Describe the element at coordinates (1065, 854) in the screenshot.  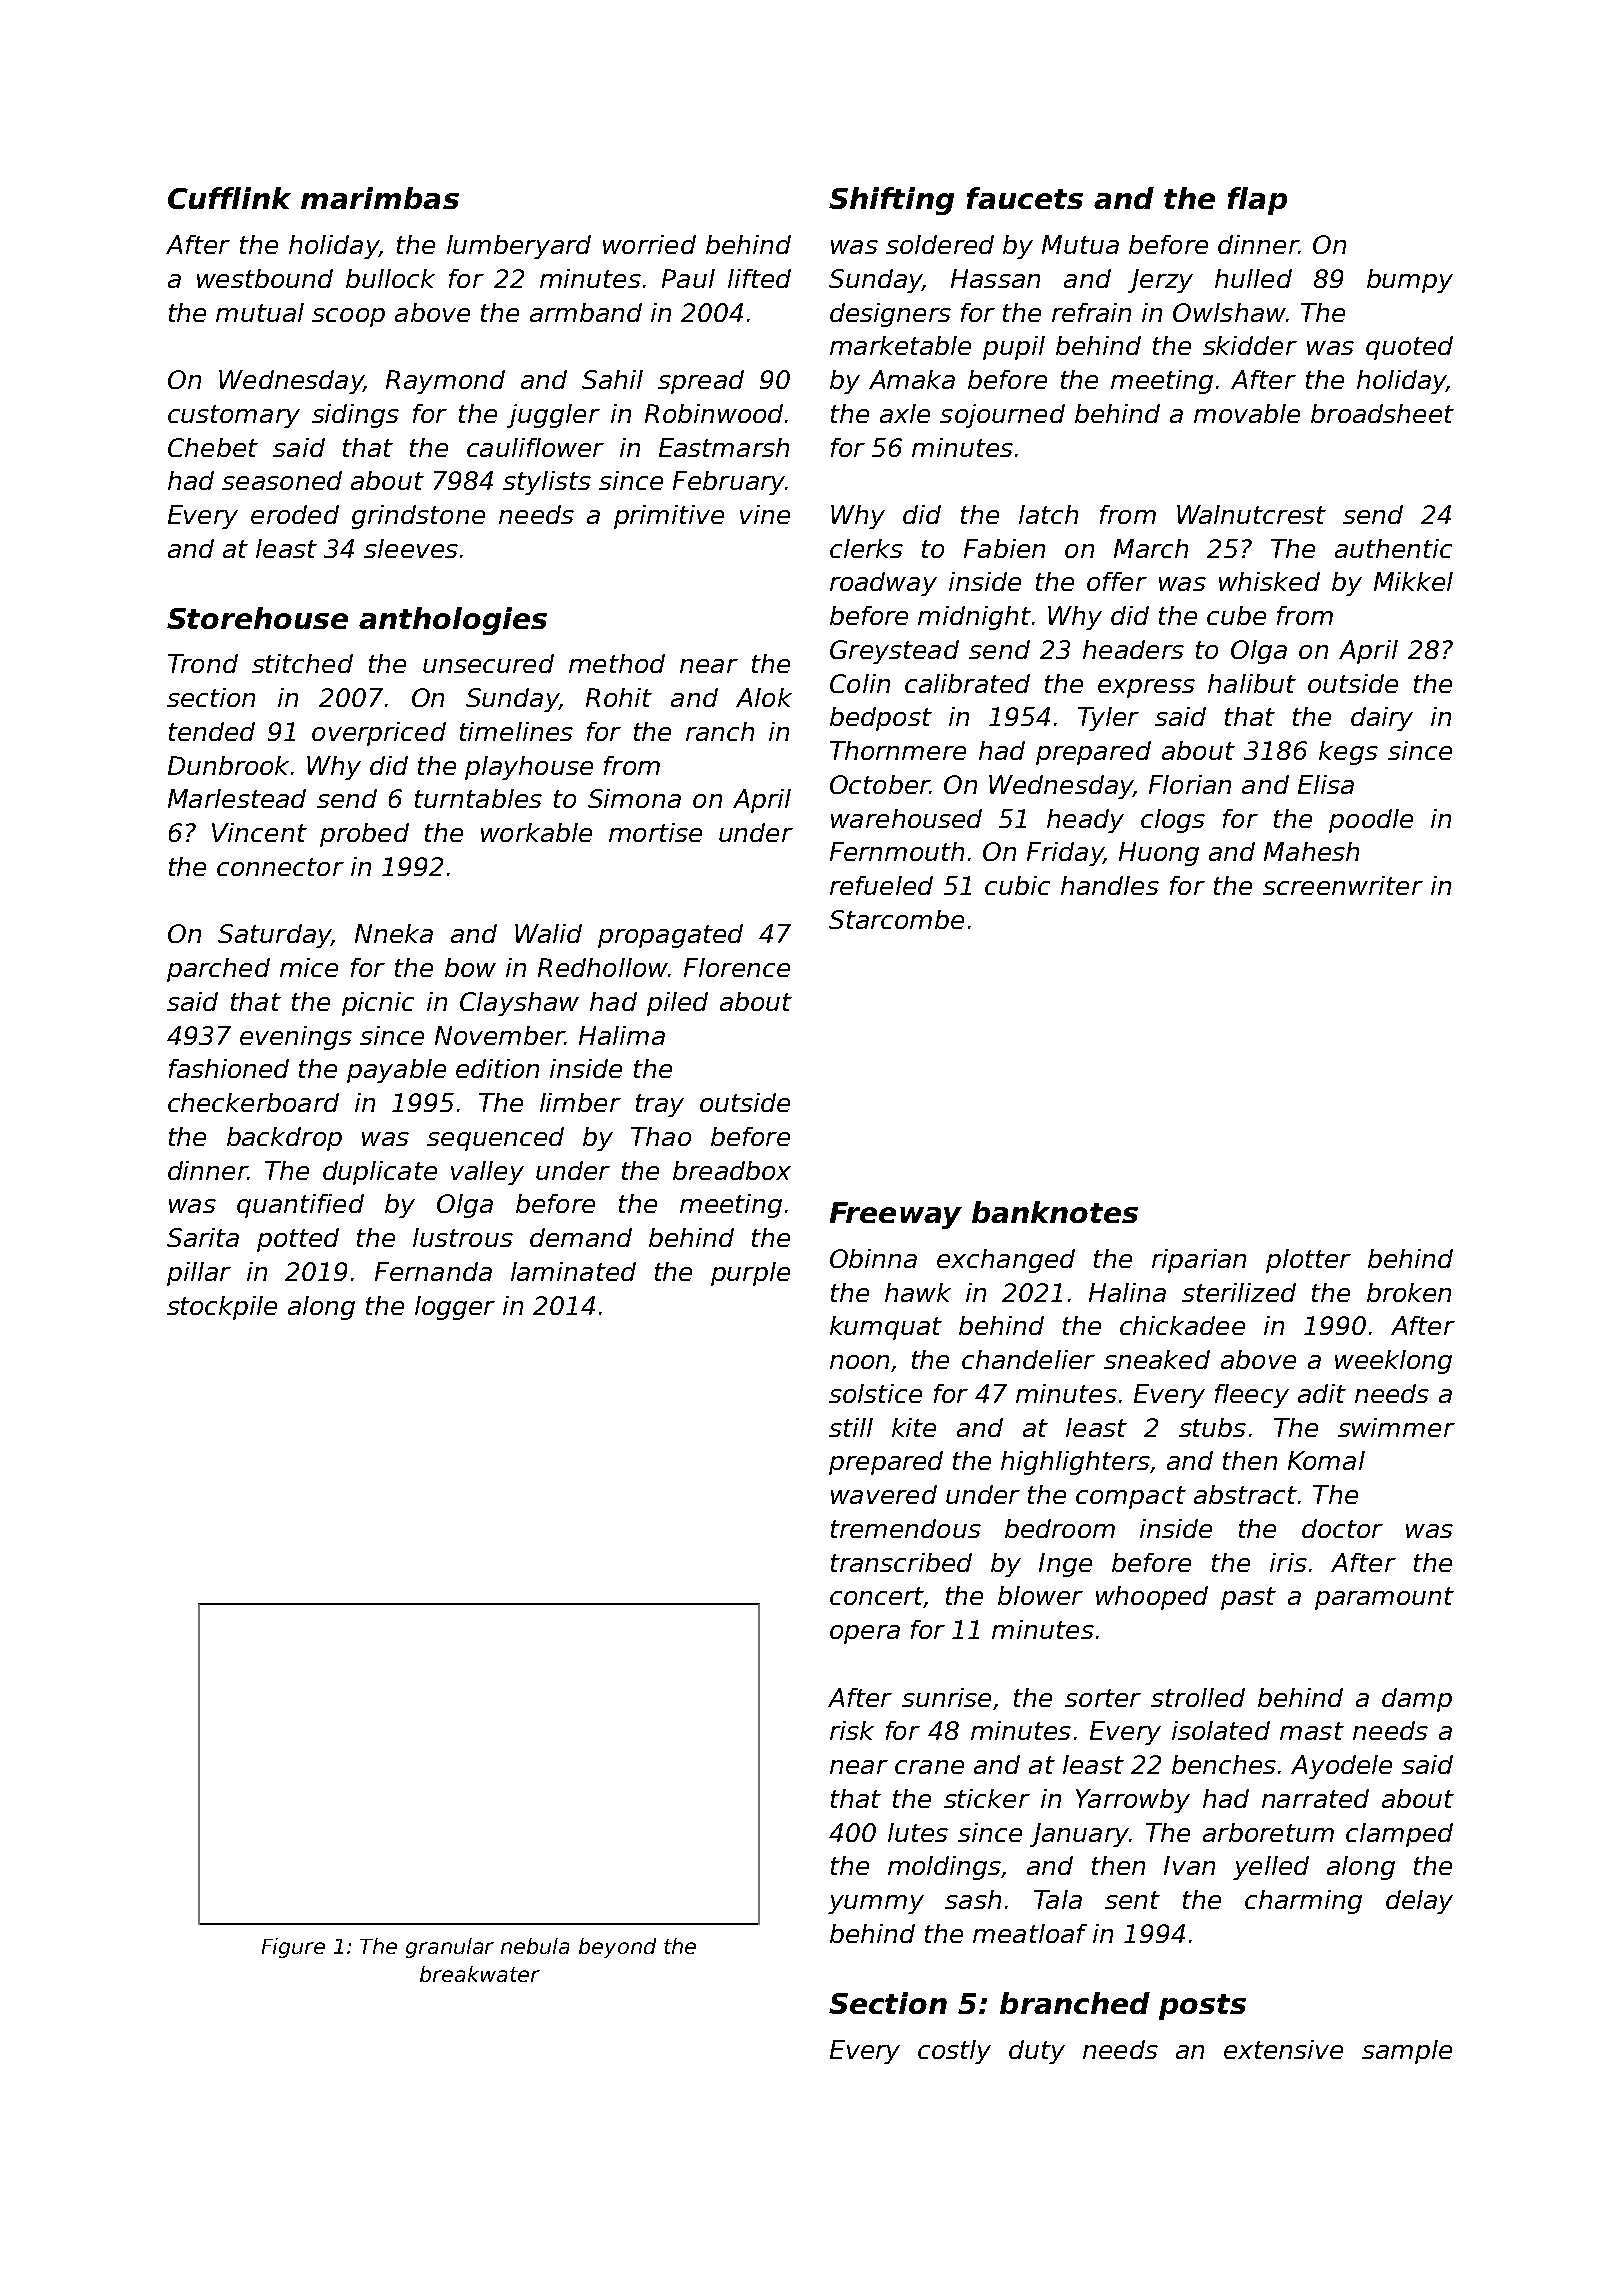
I see `Friday` at that location.
